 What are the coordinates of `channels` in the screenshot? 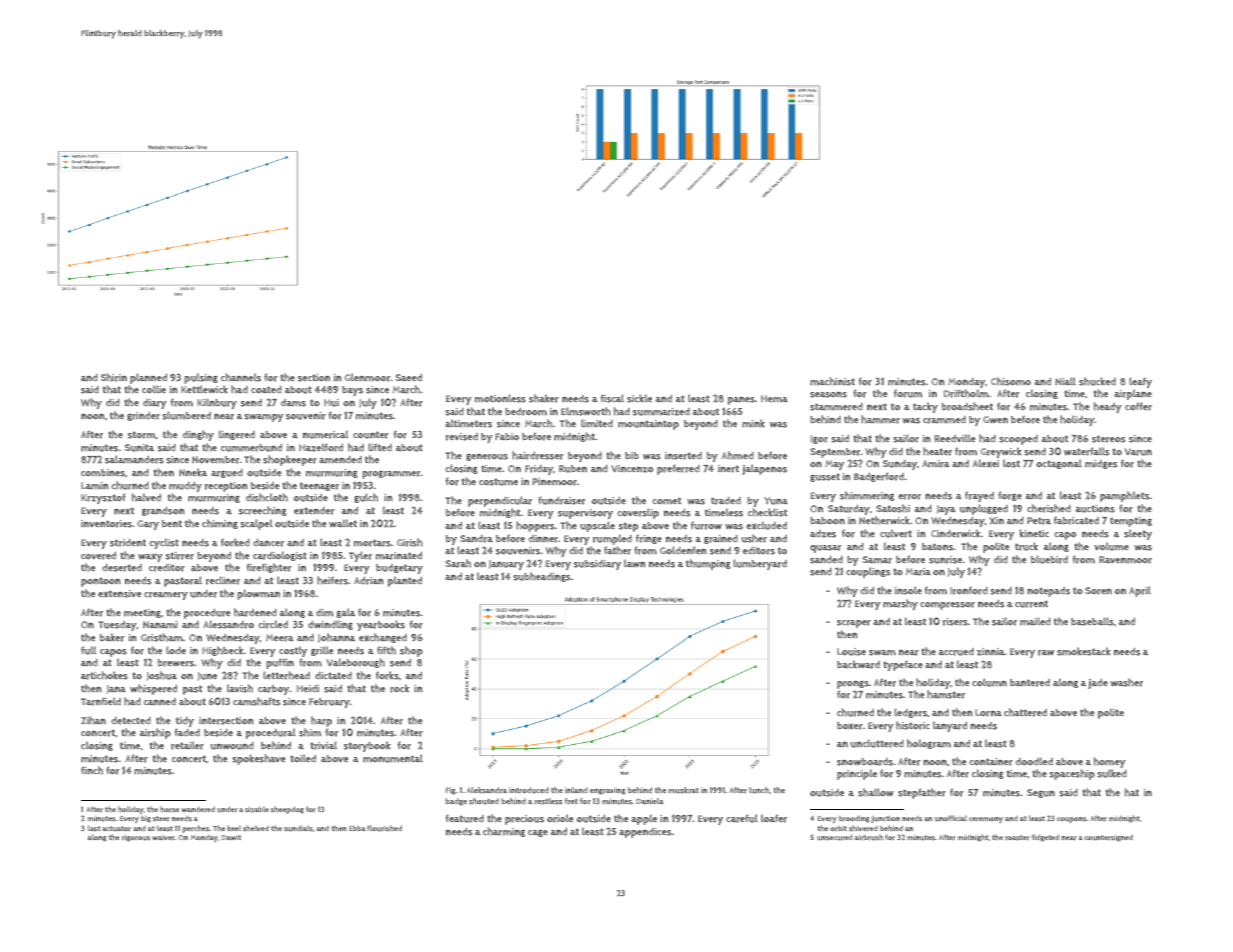 It's located at (241, 377).
